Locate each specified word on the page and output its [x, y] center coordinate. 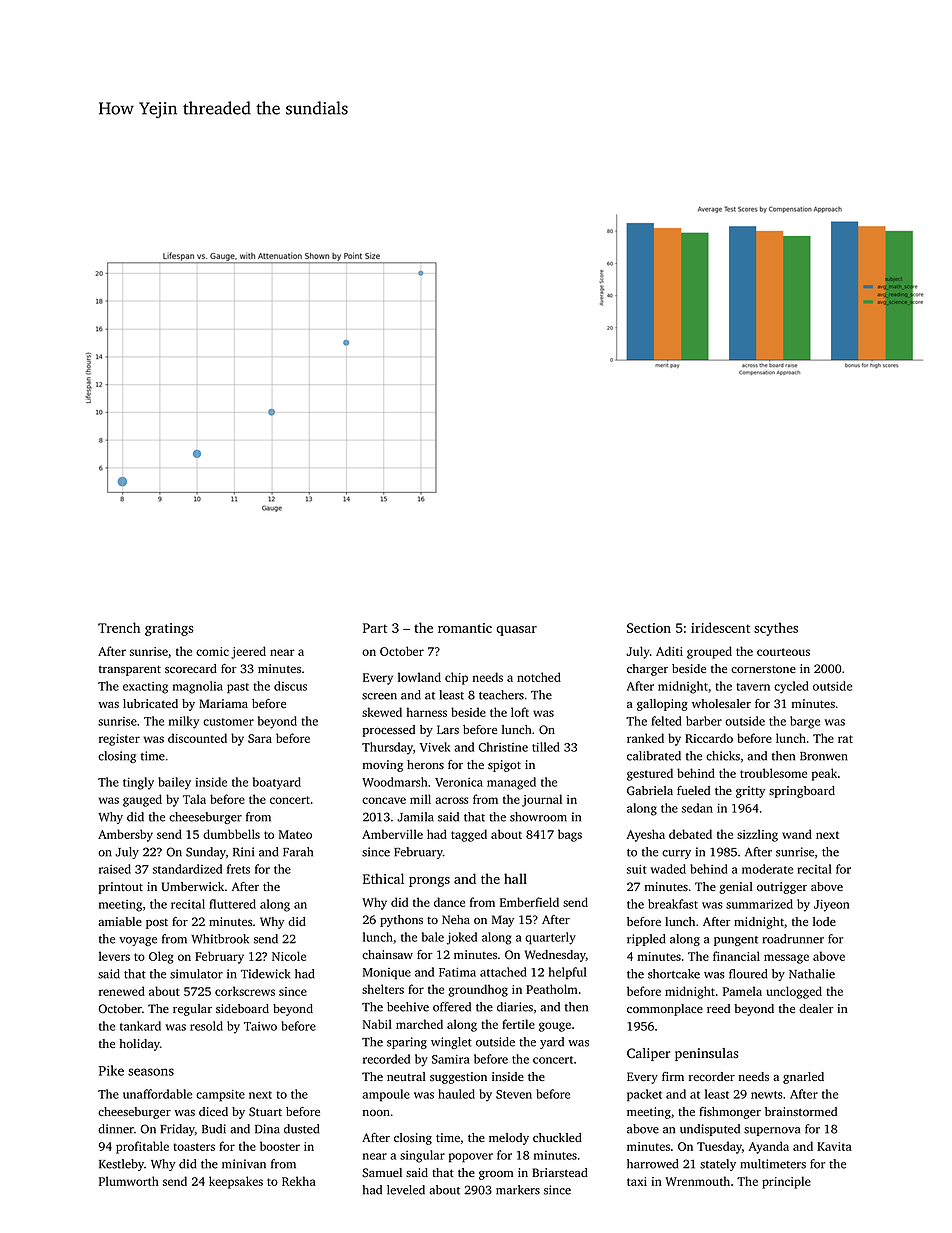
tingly [138, 783]
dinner [116, 1129]
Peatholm [552, 989]
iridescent [720, 627]
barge [805, 722]
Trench [119, 627]
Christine [503, 747]
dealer [816, 1008]
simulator [196, 974]
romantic [465, 628]
